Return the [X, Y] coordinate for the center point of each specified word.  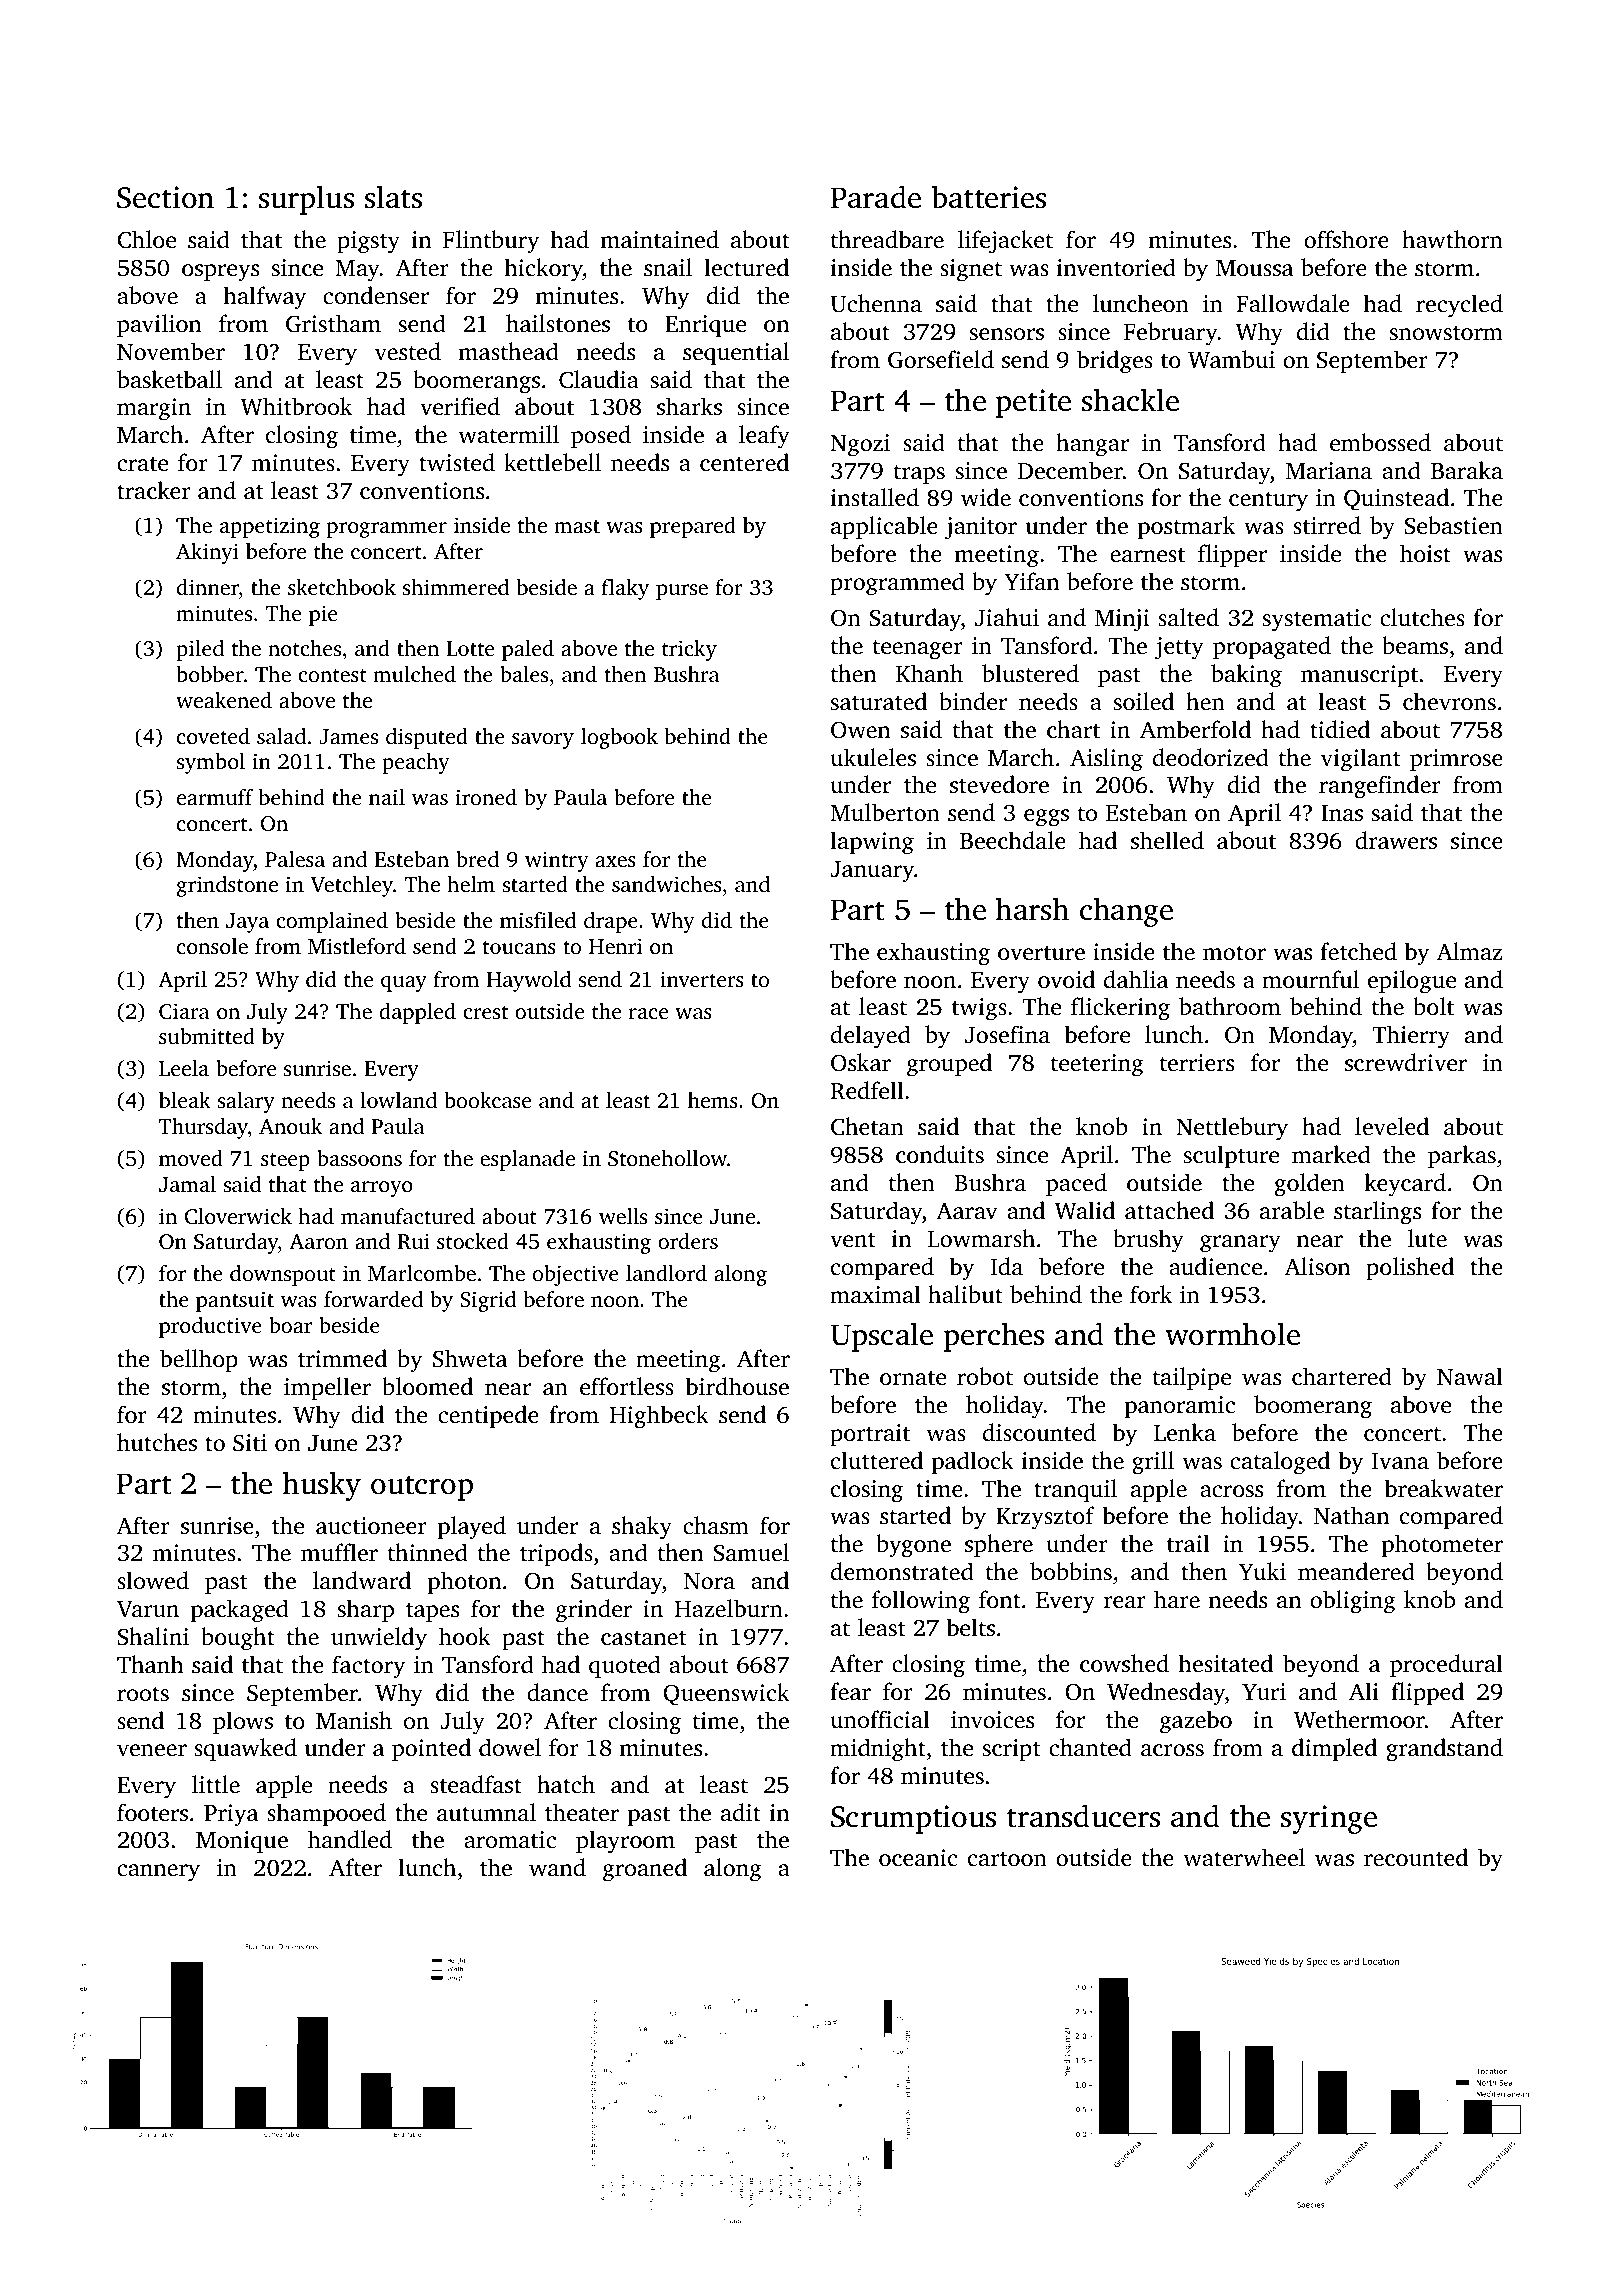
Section [165, 197]
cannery [158, 1873]
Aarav [967, 1211]
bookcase [487, 1100]
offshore [1346, 239]
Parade [876, 197]
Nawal [1470, 1376]
